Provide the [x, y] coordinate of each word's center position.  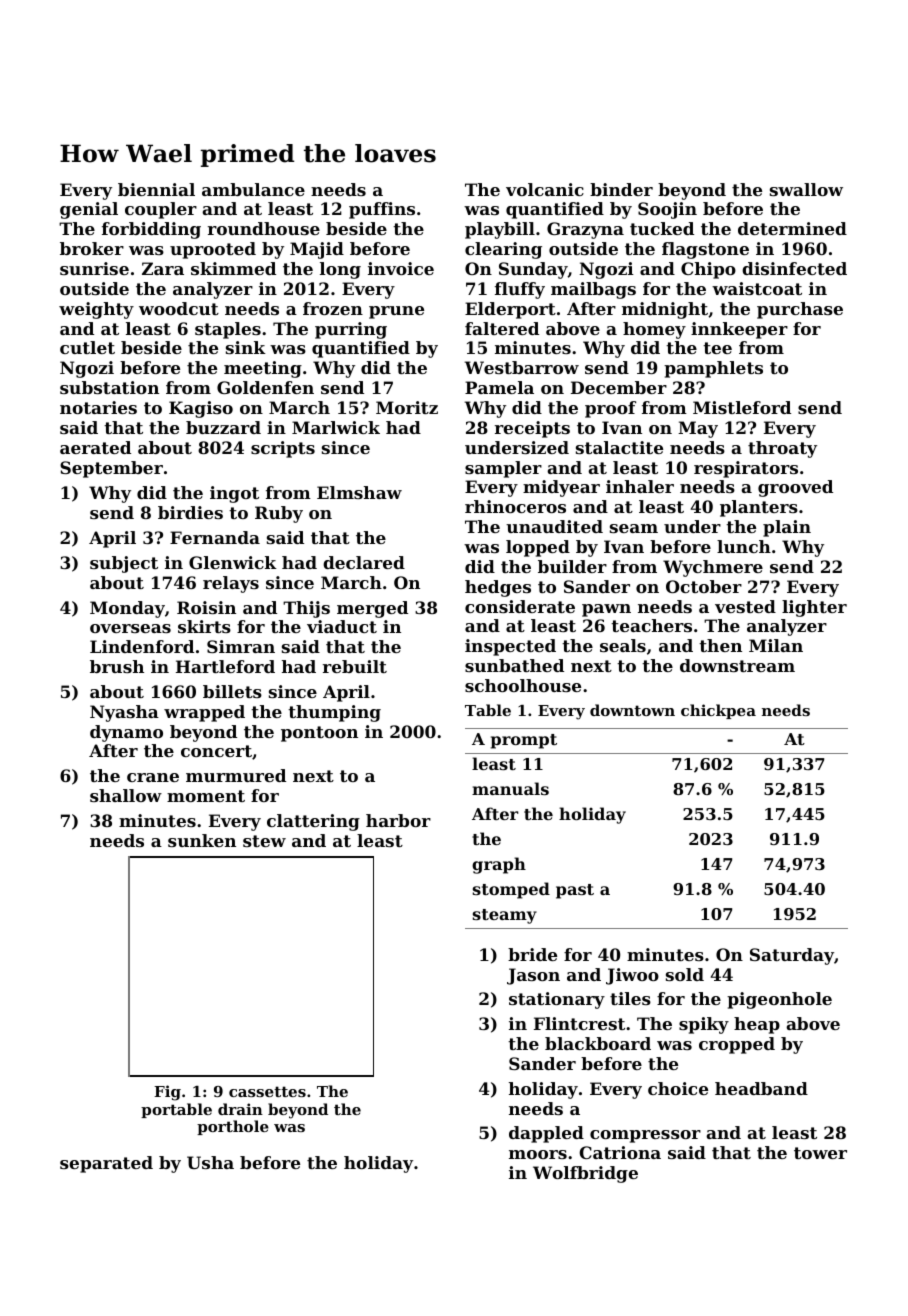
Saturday [792, 956]
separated [106, 1164]
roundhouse [264, 228]
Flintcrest [579, 1023]
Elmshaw [359, 492]
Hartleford [225, 666]
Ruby [279, 514]
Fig [167, 1093]
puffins [382, 210]
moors [538, 1154]
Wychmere [713, 568]
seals [623, 645]
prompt [524, 741]
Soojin [667, 210]
